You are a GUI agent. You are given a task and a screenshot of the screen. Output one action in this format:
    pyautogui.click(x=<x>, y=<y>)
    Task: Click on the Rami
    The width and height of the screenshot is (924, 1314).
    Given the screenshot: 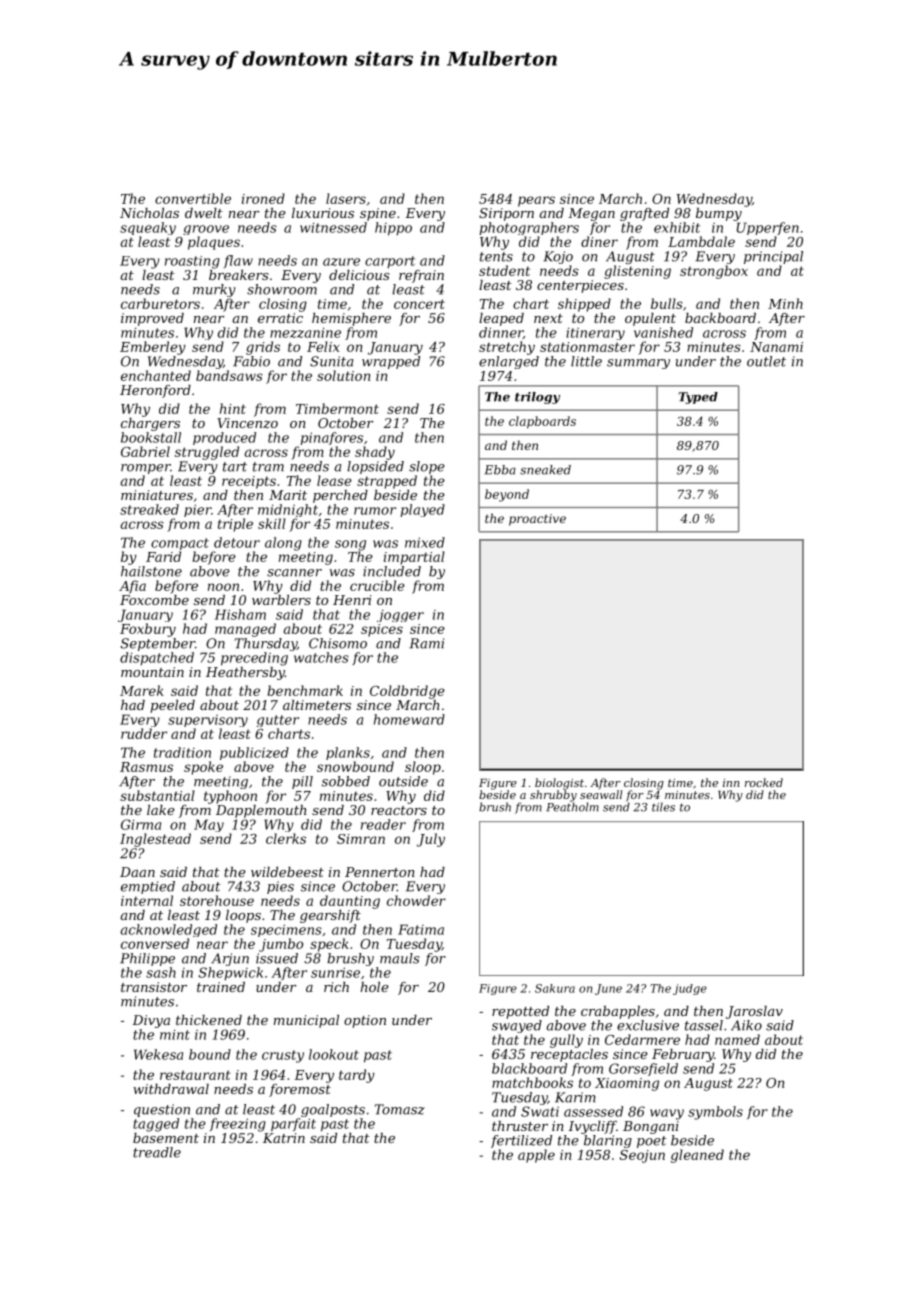 What is the action you would take?
    pyautogui.click(x=426, y=643)
